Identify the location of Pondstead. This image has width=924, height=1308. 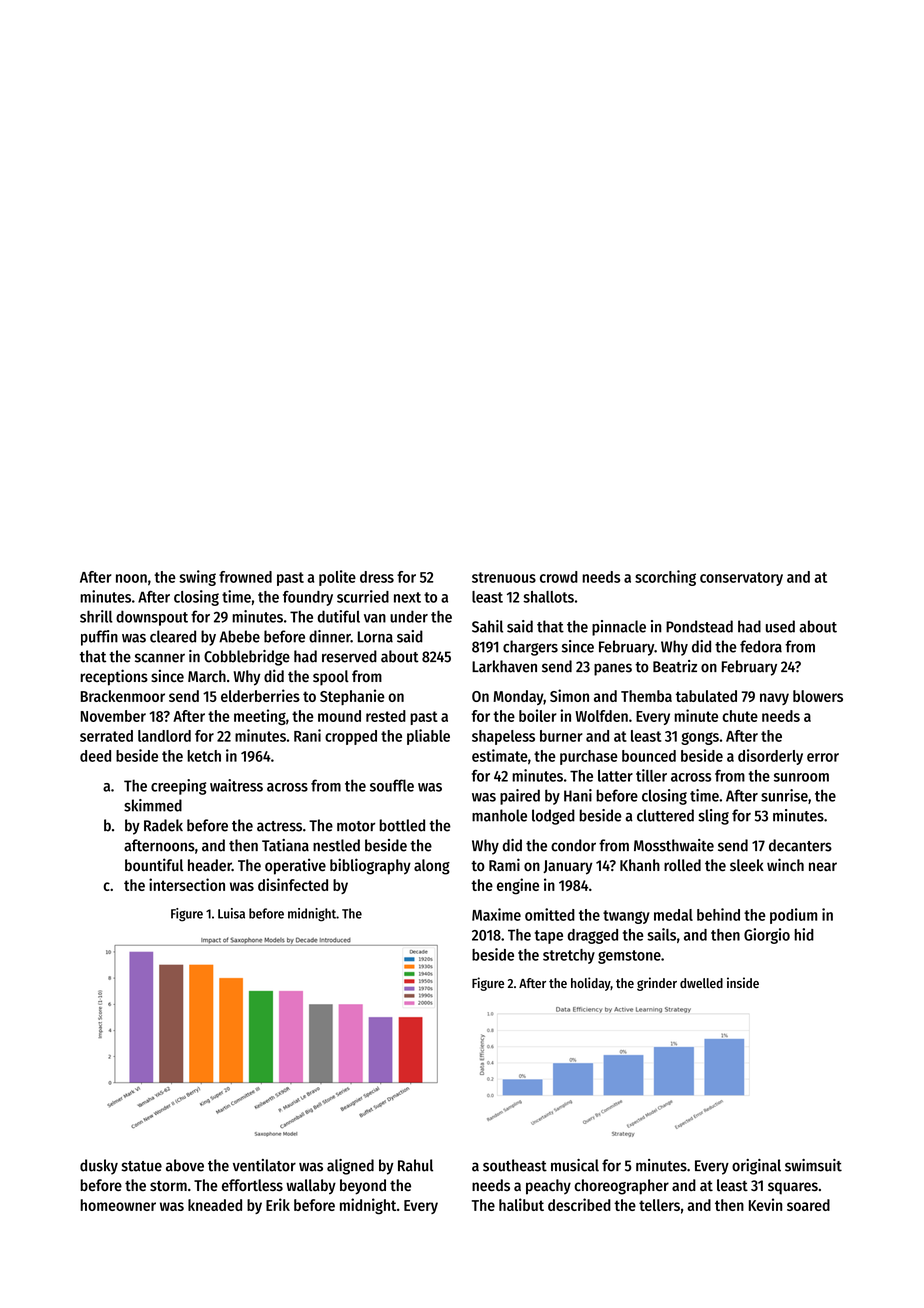
(699, 626).
